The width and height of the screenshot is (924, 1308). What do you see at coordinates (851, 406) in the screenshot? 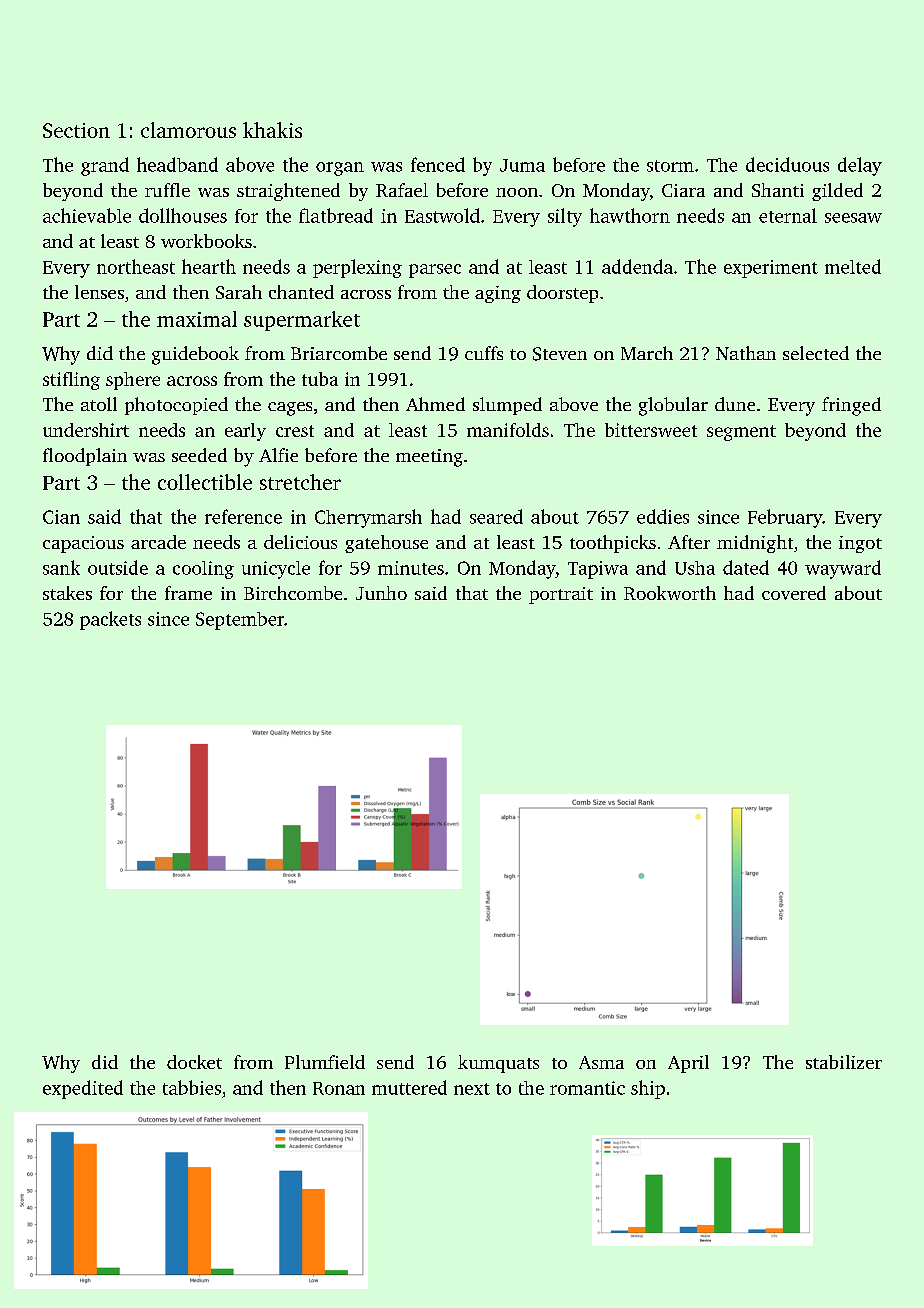
I see `fringed` at bounding box center [851, 406].
